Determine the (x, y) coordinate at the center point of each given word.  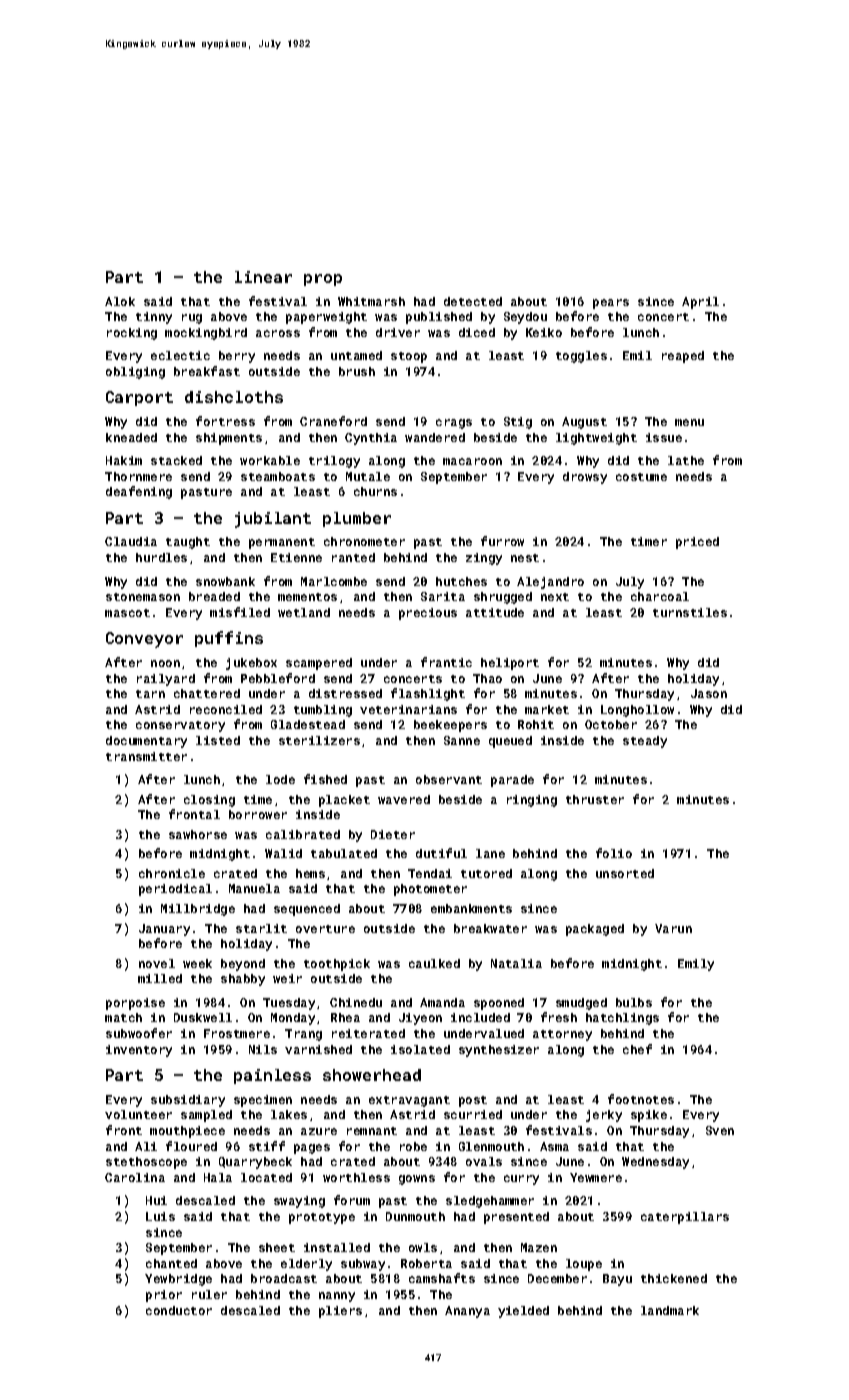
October (611, 724)
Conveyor (144, 640)
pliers (340, 1312)
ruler (209, 1294)
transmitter (146, 756)
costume (641, 477)
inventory (139, 1051)
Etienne (296, 557)
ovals (484, 1161)
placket (344, 801)
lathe (686, 460)
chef (637, 1049)
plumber (357, 519)
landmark (670, 1310)
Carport (139, 398)
